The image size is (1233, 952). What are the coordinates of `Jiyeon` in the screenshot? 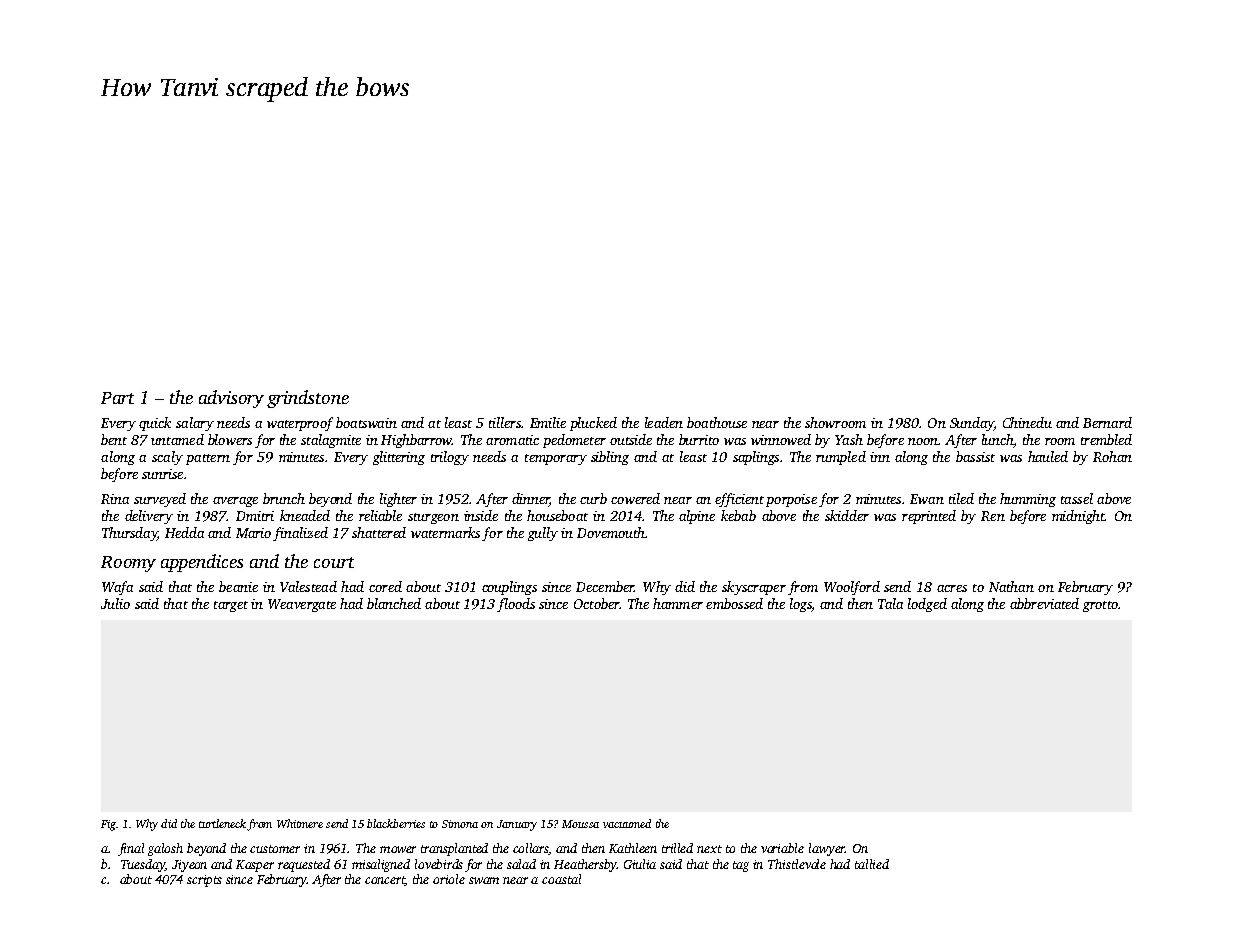 It's located at (189, 866).
